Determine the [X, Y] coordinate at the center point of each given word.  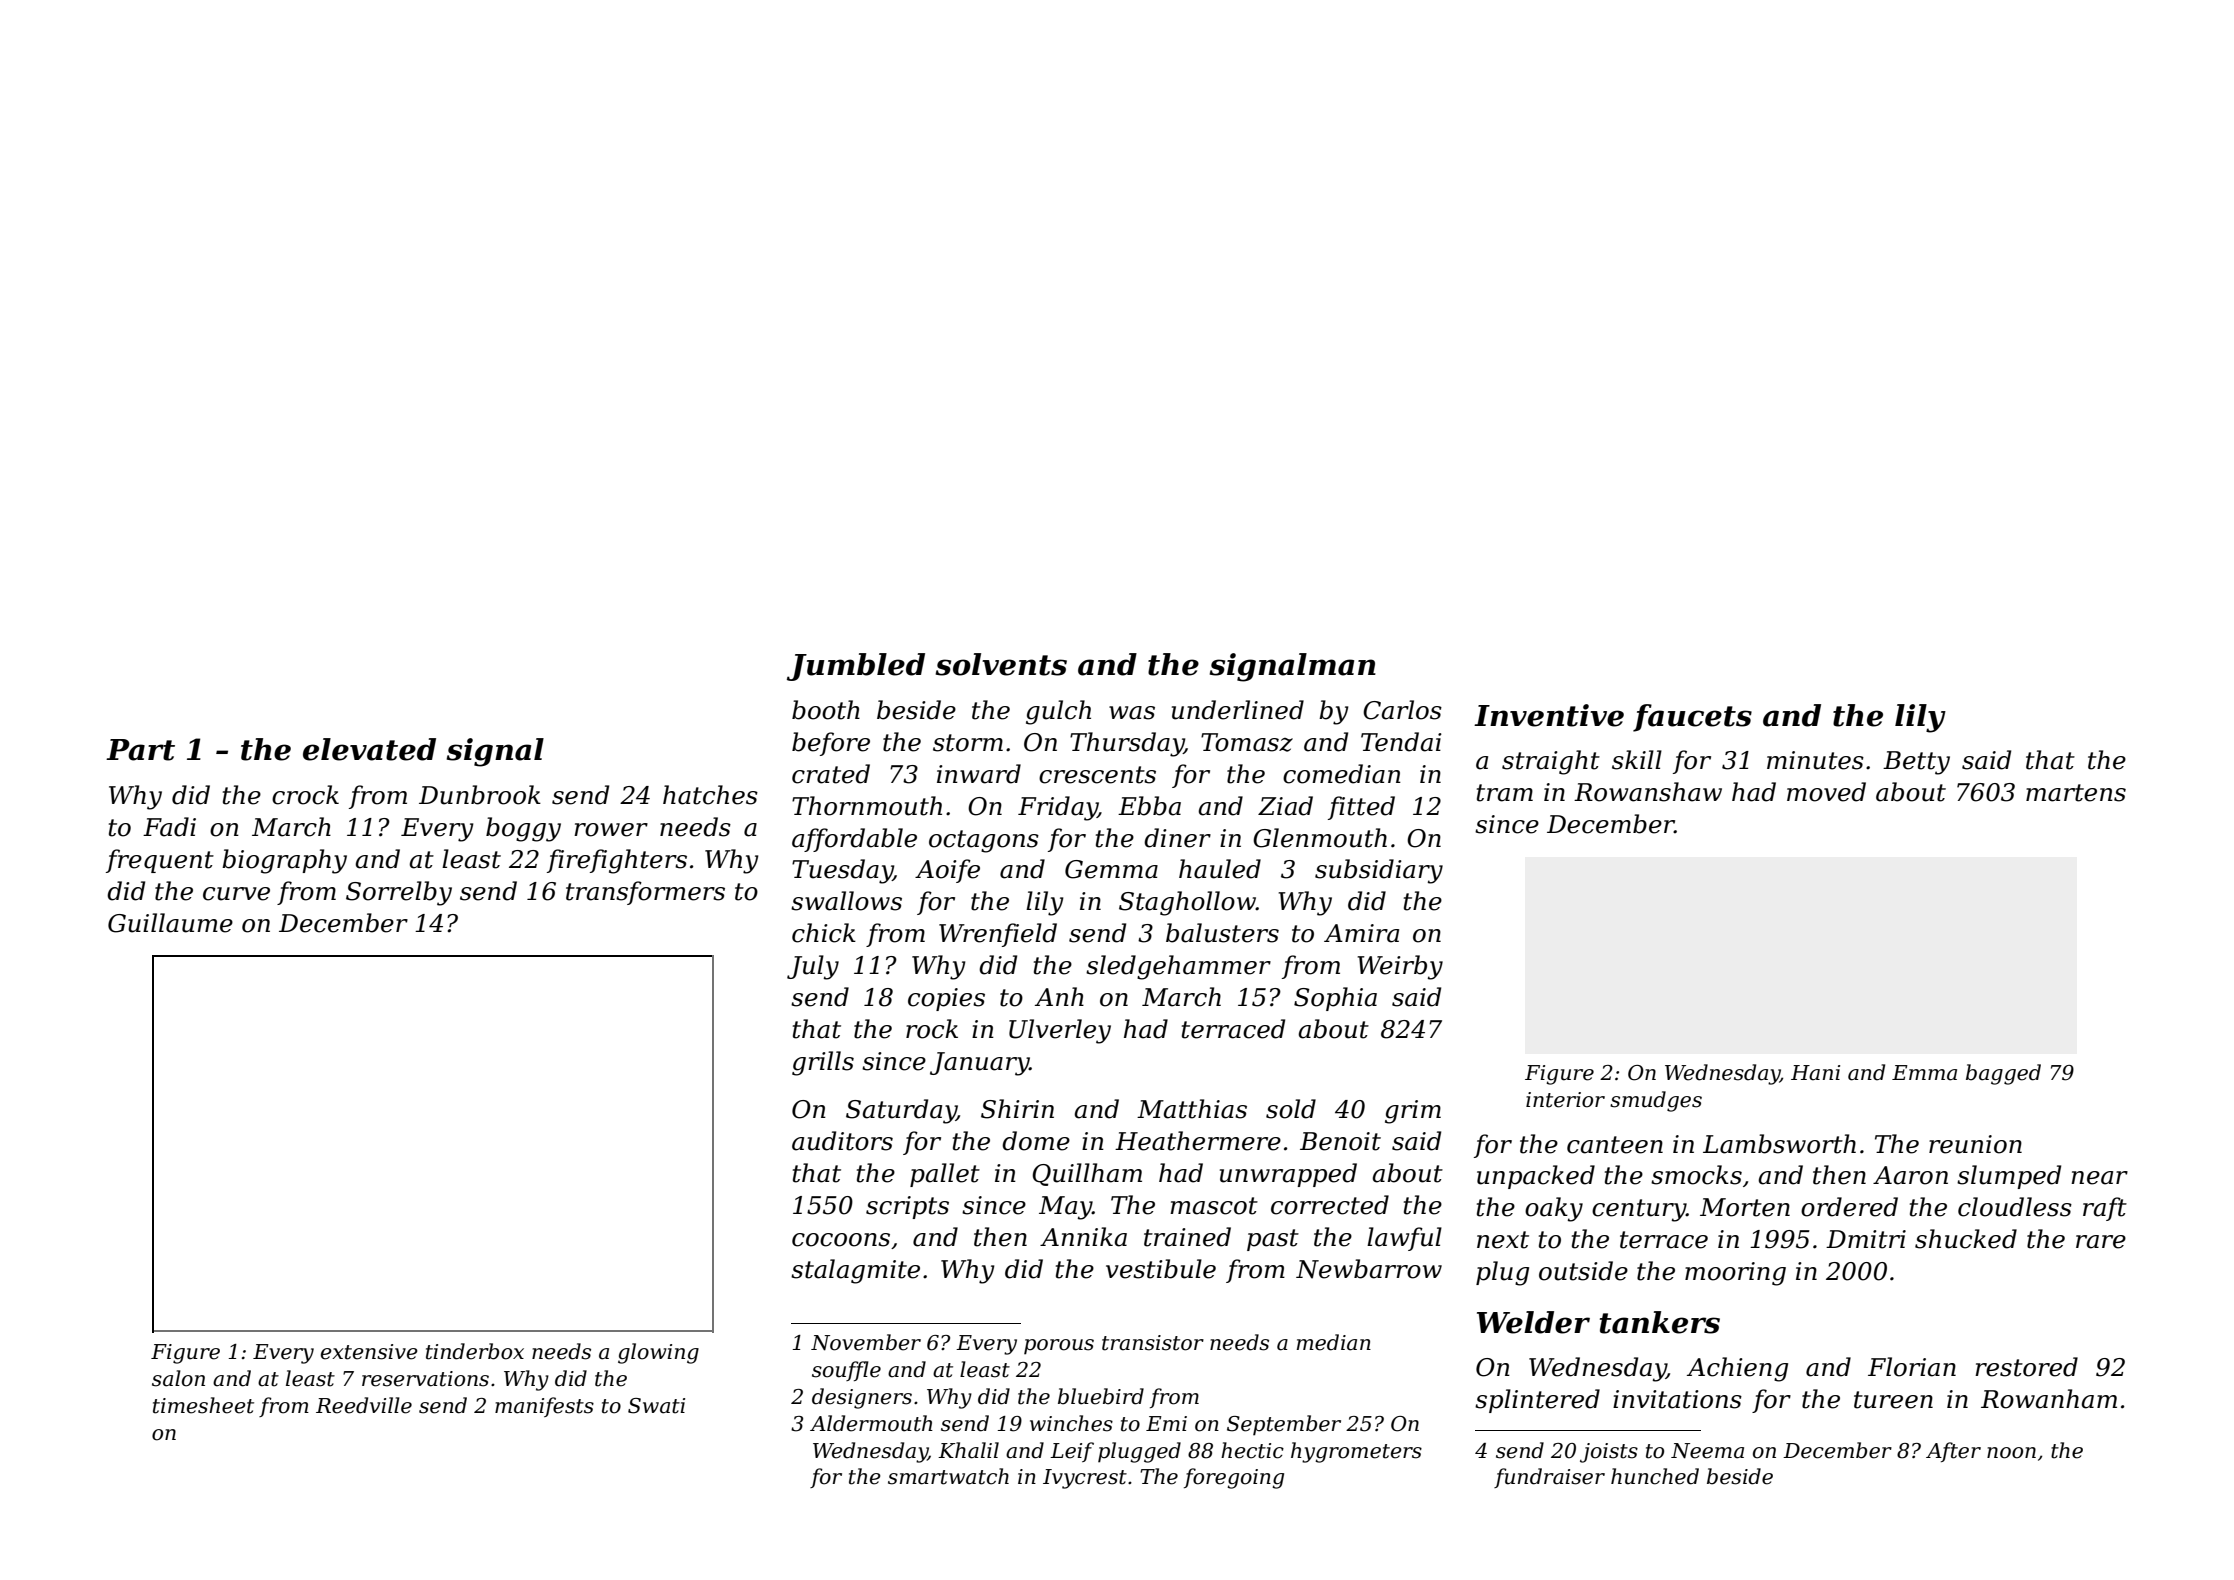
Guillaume [170, 923]
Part [140, 750]
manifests [544, 1407]
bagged [2003, 1074]
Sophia [1335, 999]
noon [2011, 1453]
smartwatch [948, 1476]
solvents [1001, 664]
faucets [1692, 718]
